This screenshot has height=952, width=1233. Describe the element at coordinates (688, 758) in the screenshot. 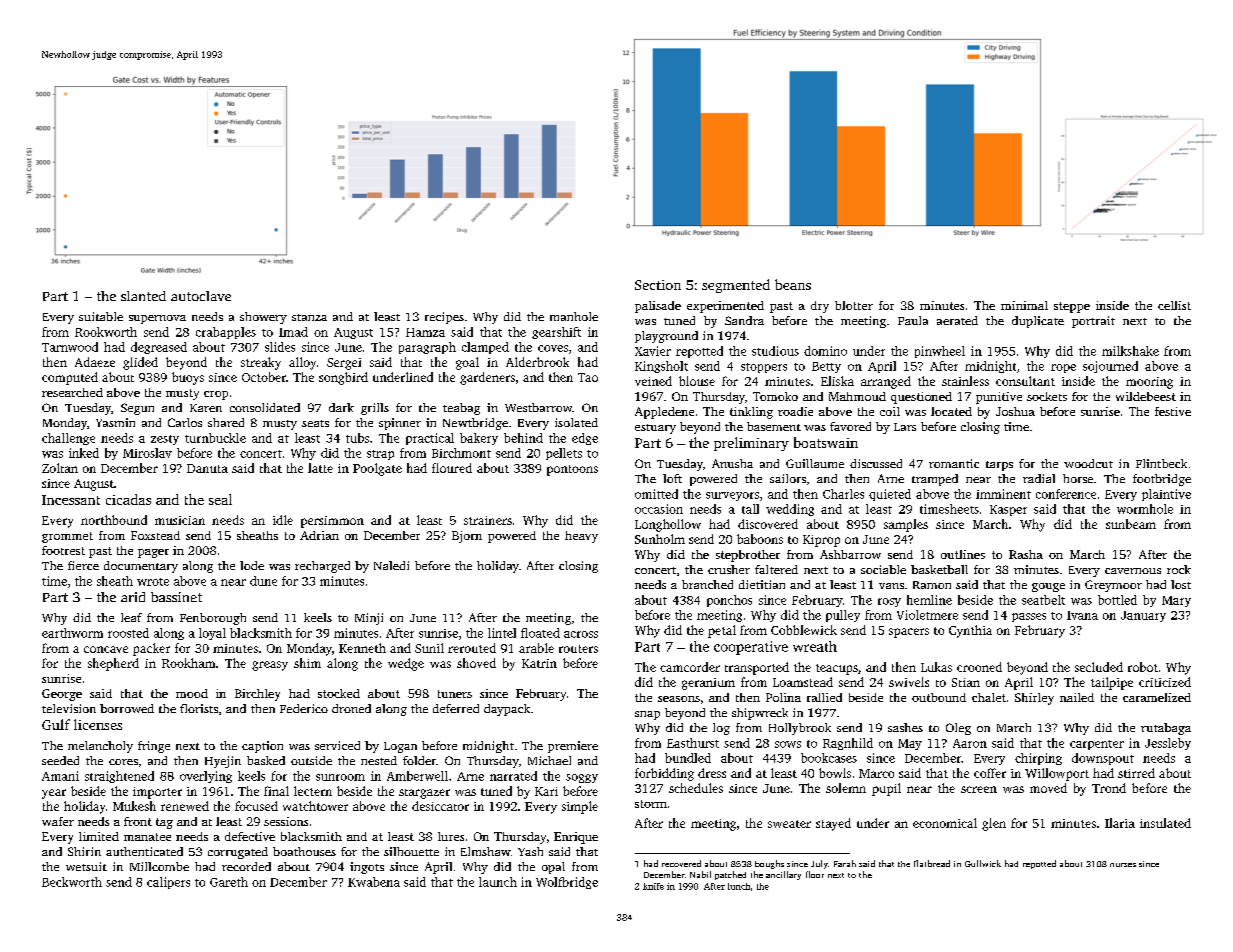

I see `bundled` at that location.
